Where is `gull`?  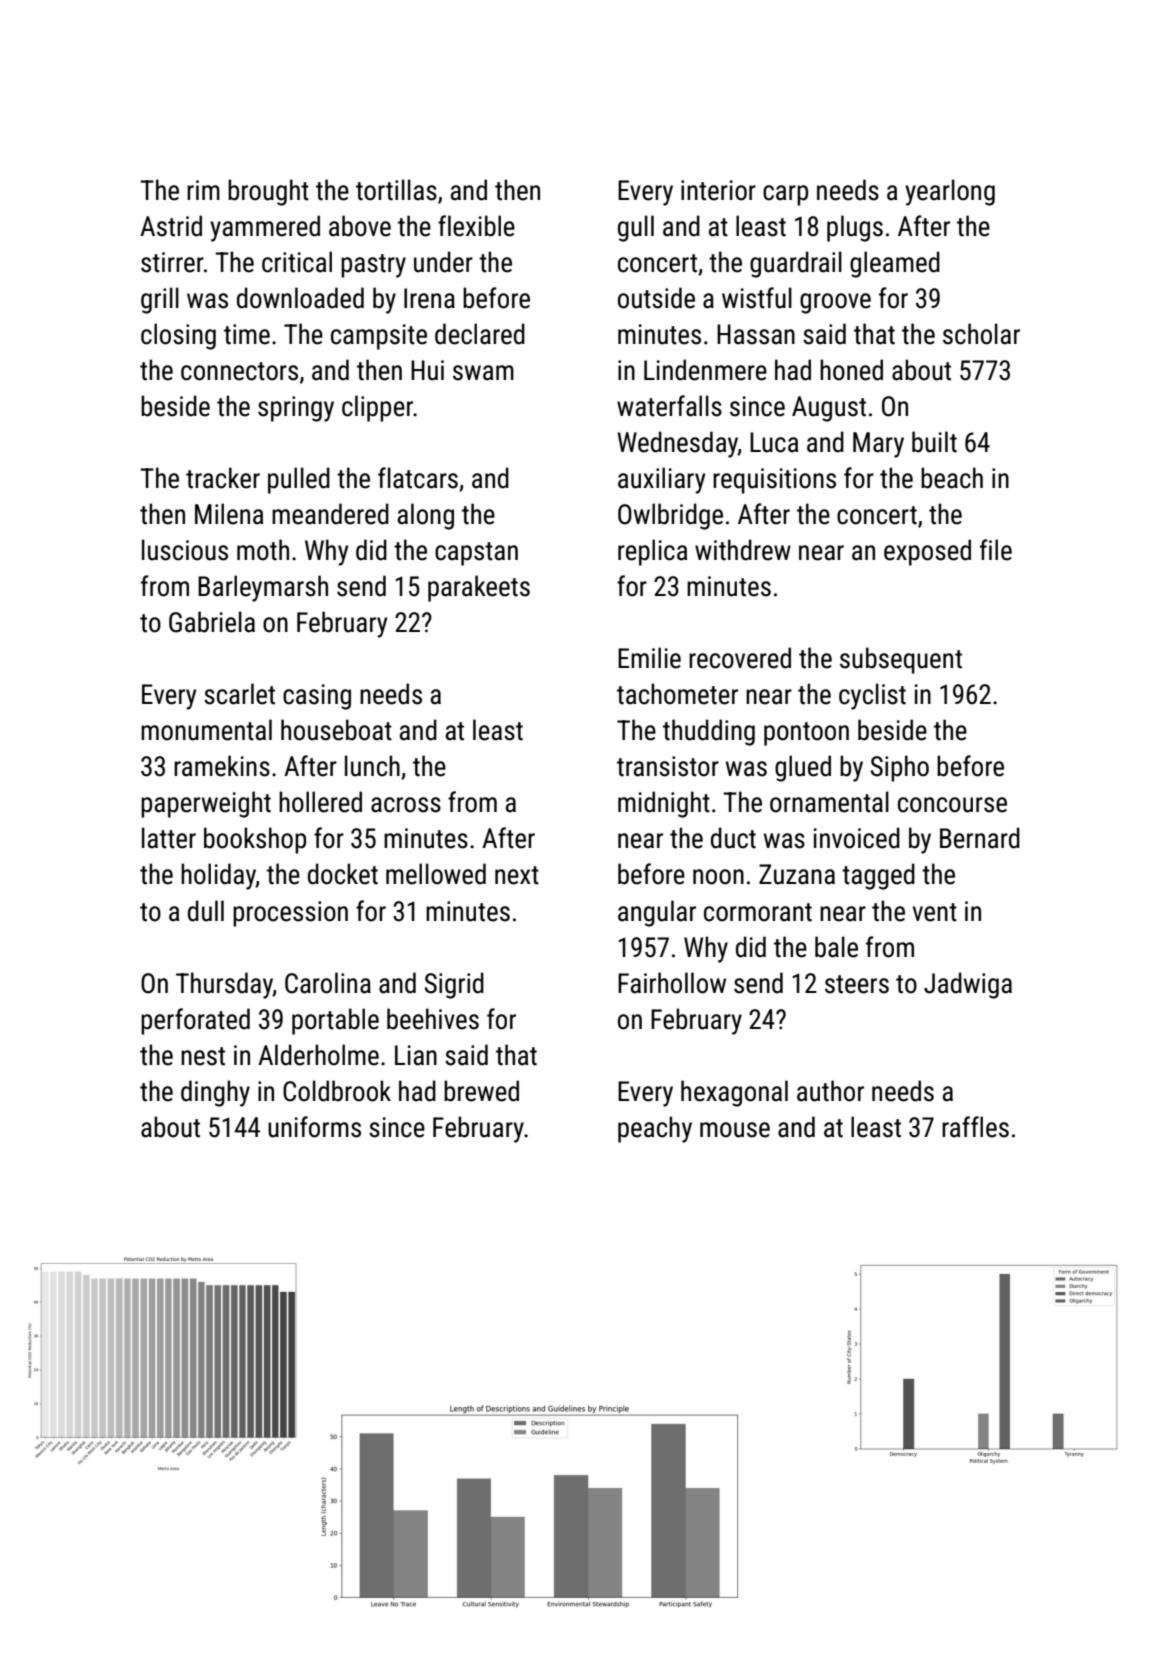
gull is located at coordinates (636, 228).
